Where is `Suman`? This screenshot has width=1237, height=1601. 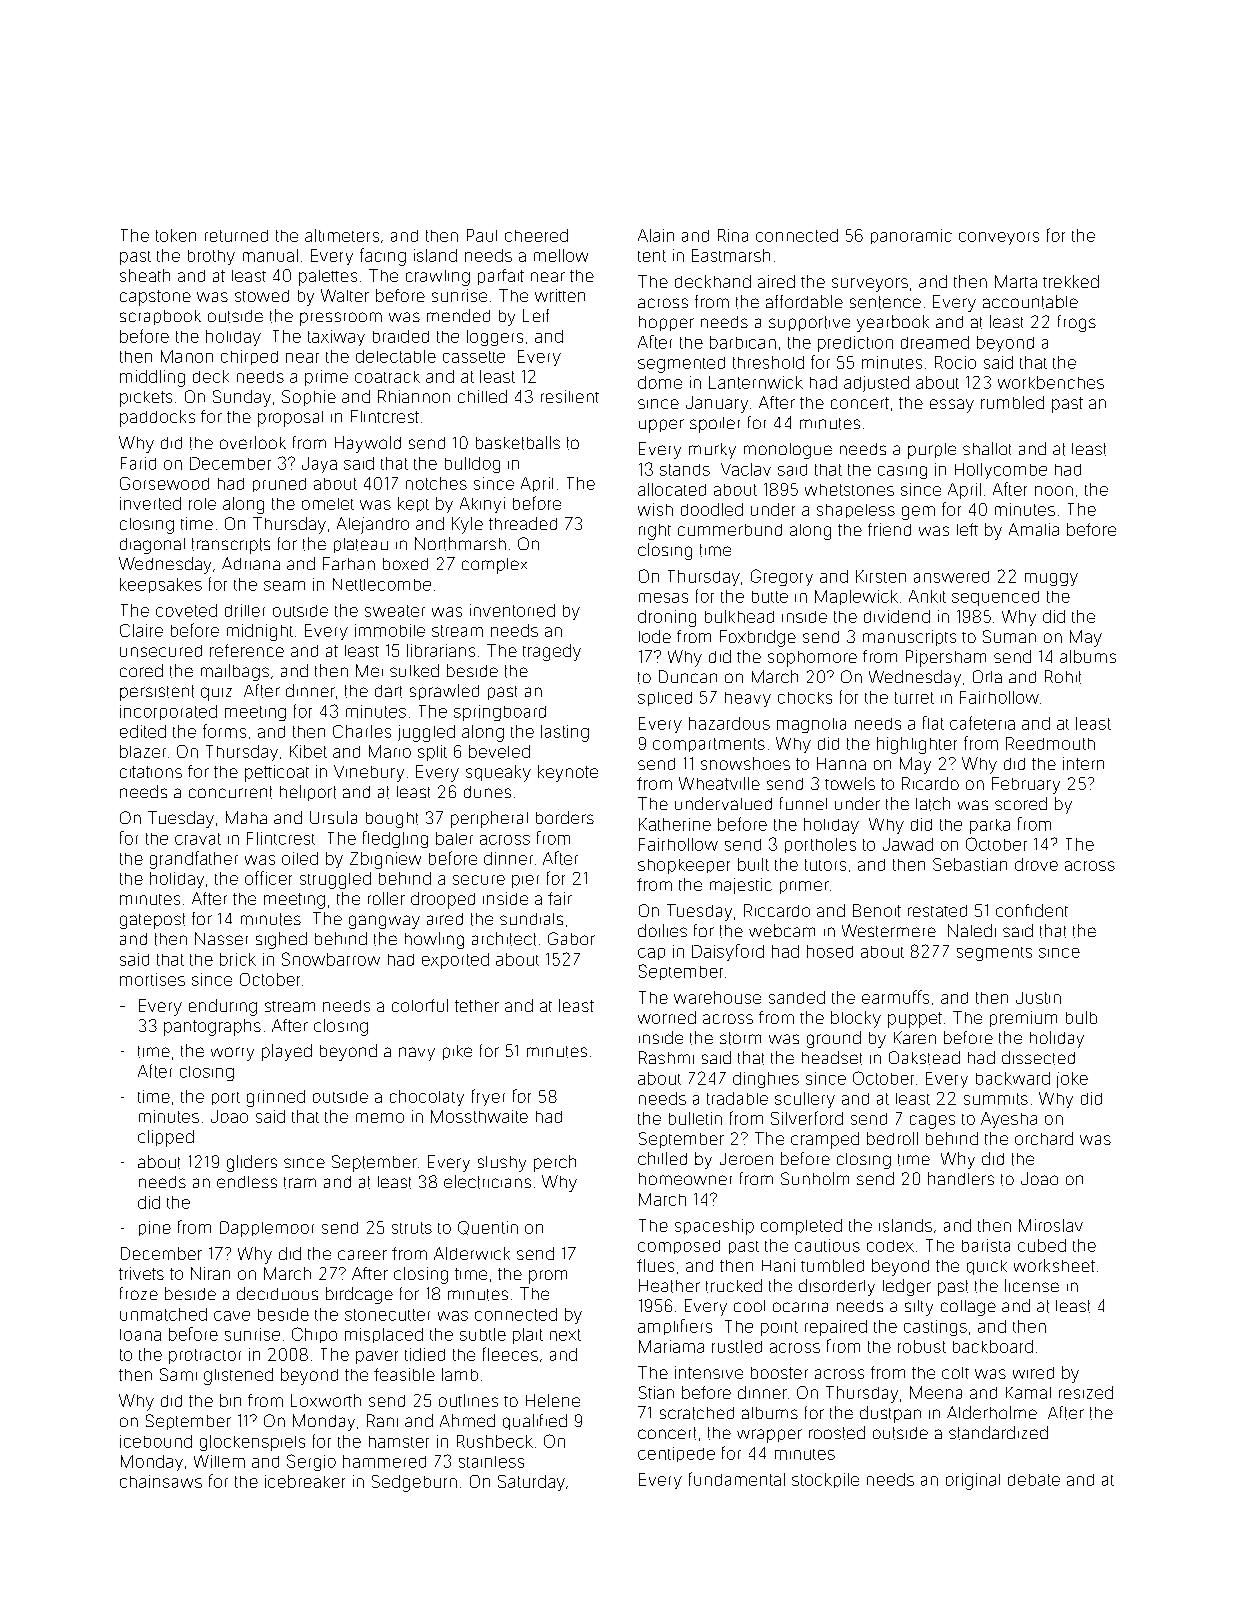
Suman is located at coordinates (1009, 636).
